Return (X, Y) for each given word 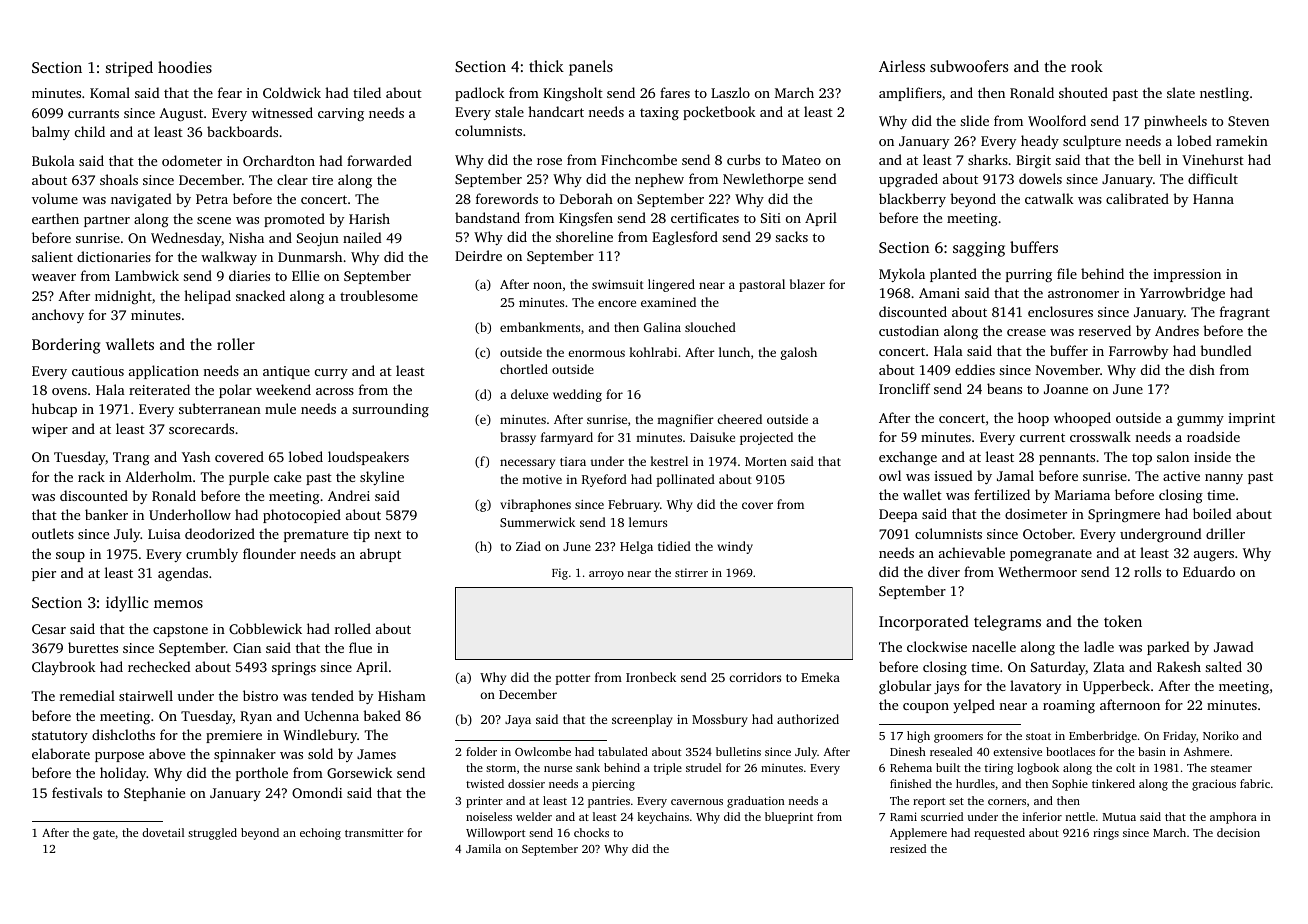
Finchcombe (639, 159)
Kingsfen (586, 219)
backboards (242, 131)
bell (1149, 159)
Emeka (820, 677)
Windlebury (320, 736)
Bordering (66, 346)
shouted (1083, 92)
